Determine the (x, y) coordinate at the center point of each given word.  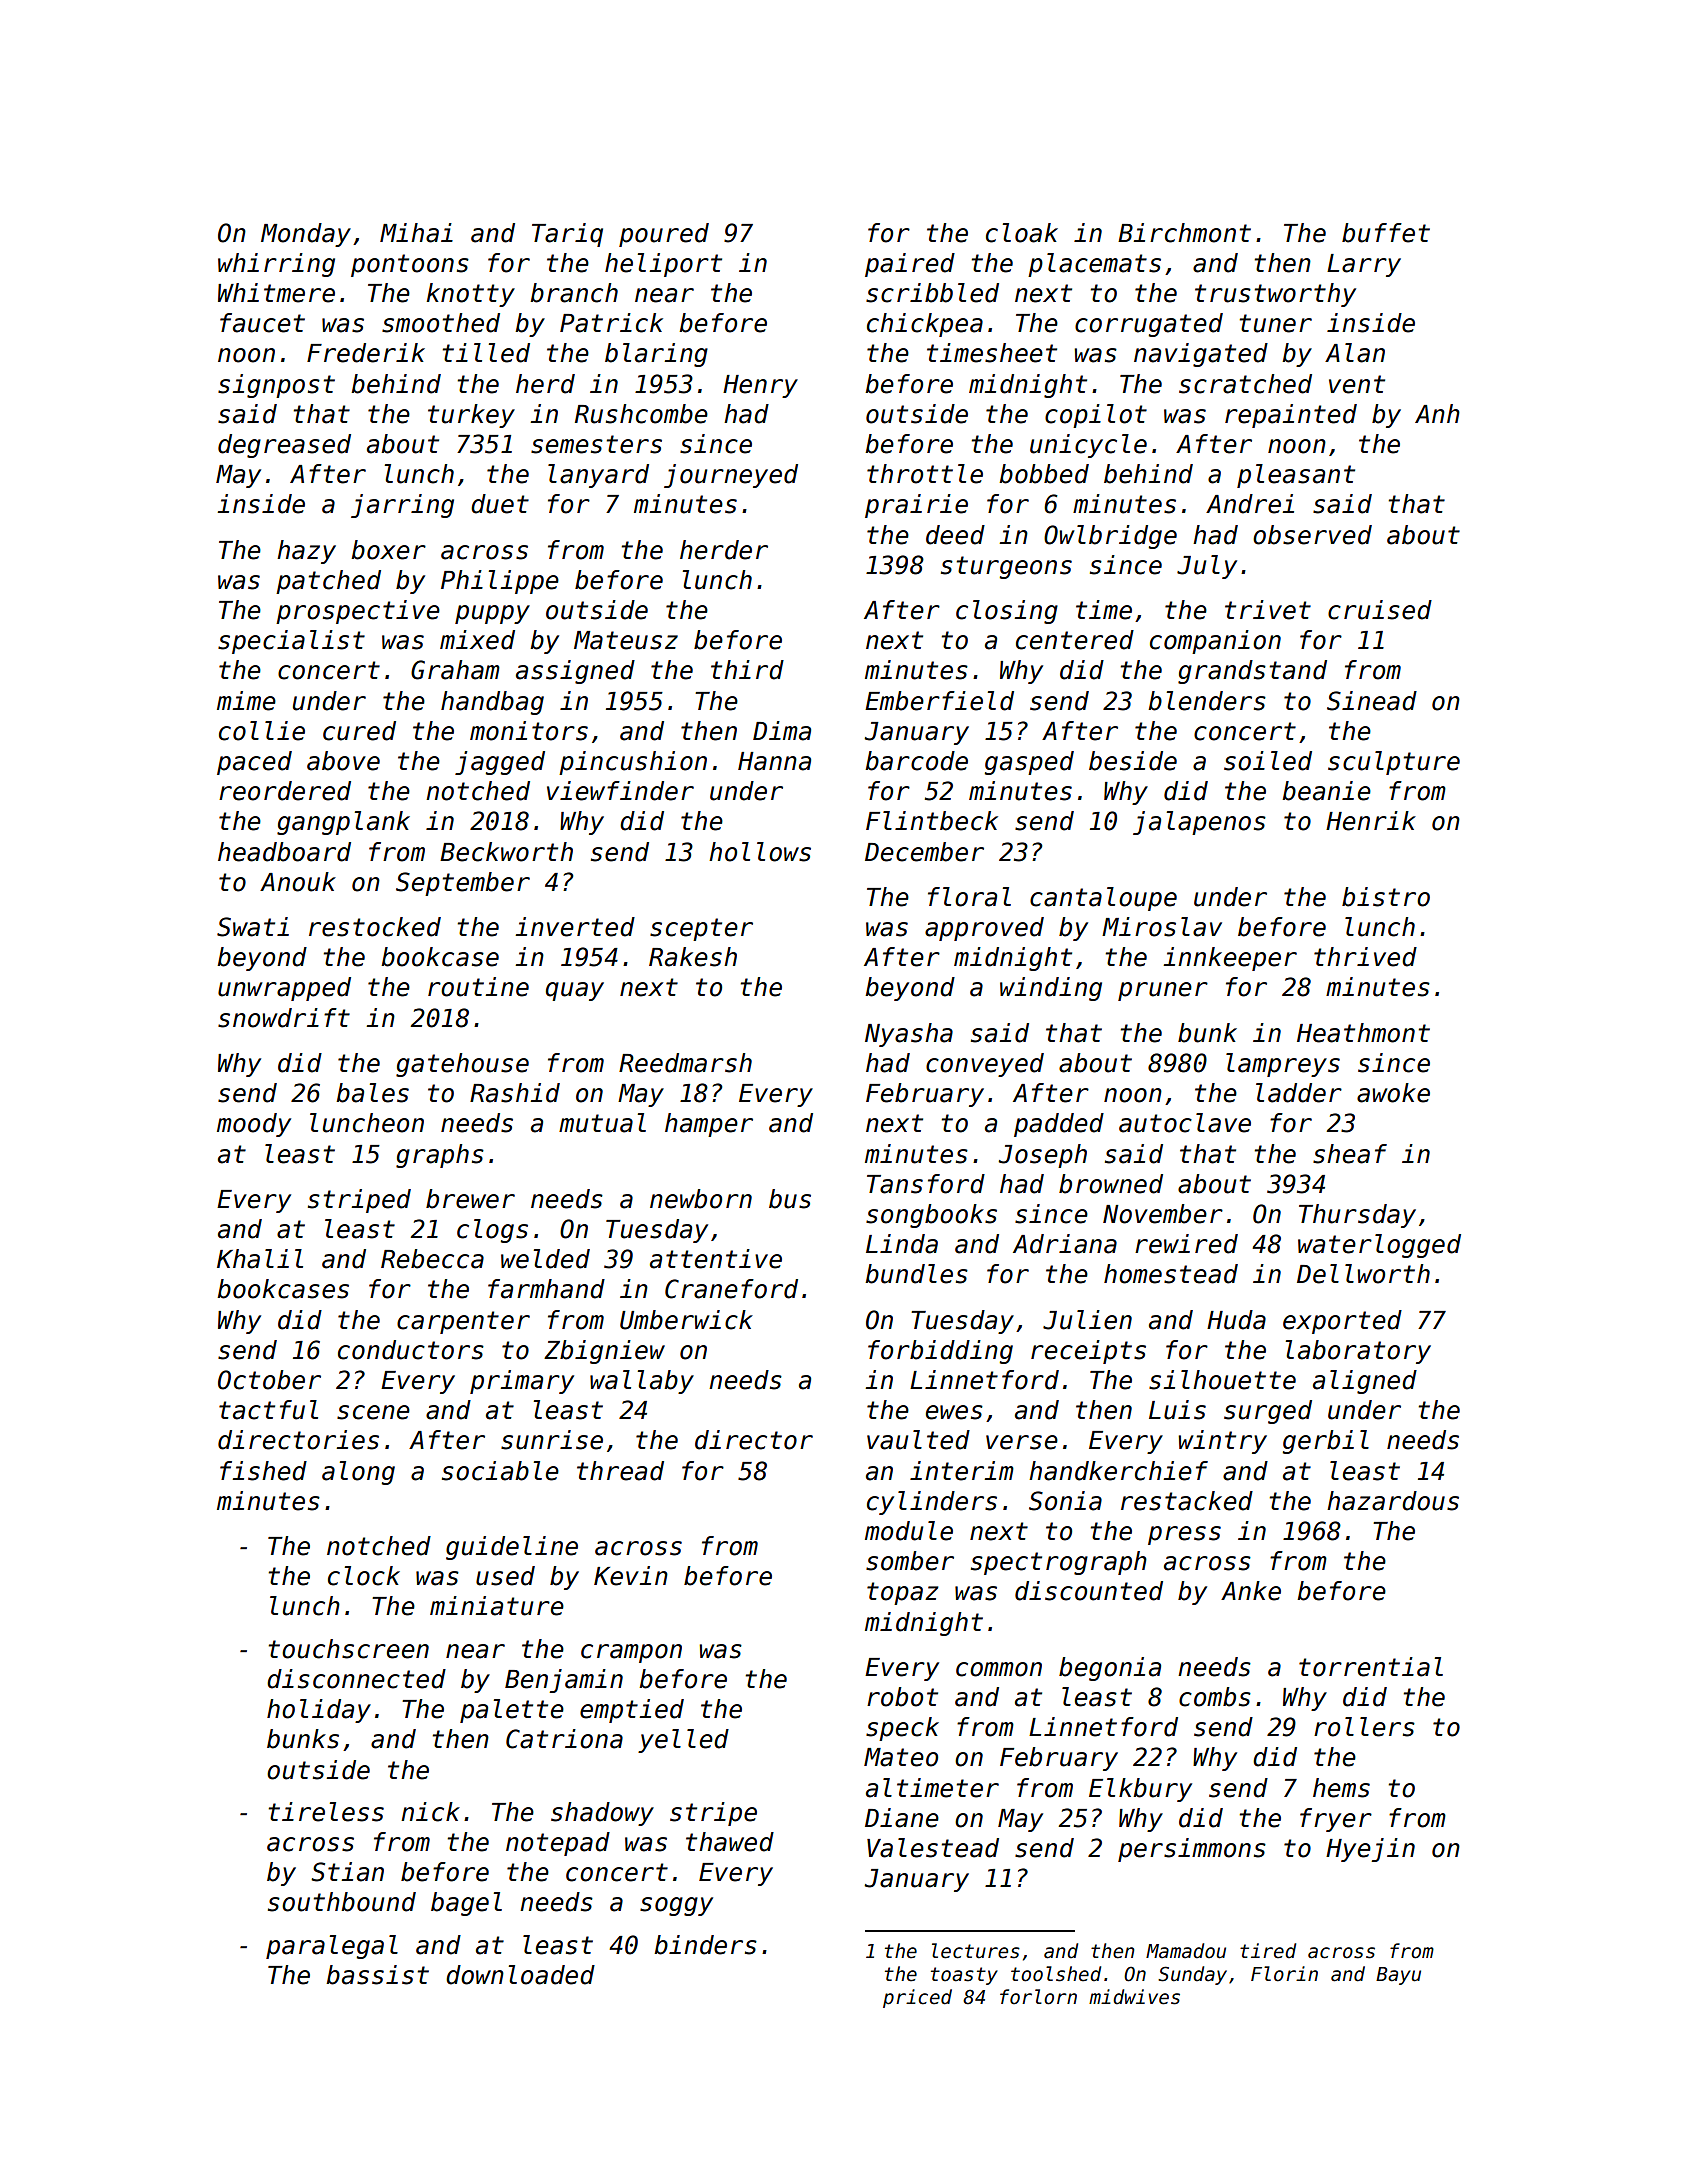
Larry (1364, 265)
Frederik (366, 353)
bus (790, 1199)
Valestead (933, 1848)
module (909, 1531)
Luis (1177, 1410)
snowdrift (284, 1018)
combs (1215, 1697)
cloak (1022, 233)
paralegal (332, 1947)
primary (522, 1382)
